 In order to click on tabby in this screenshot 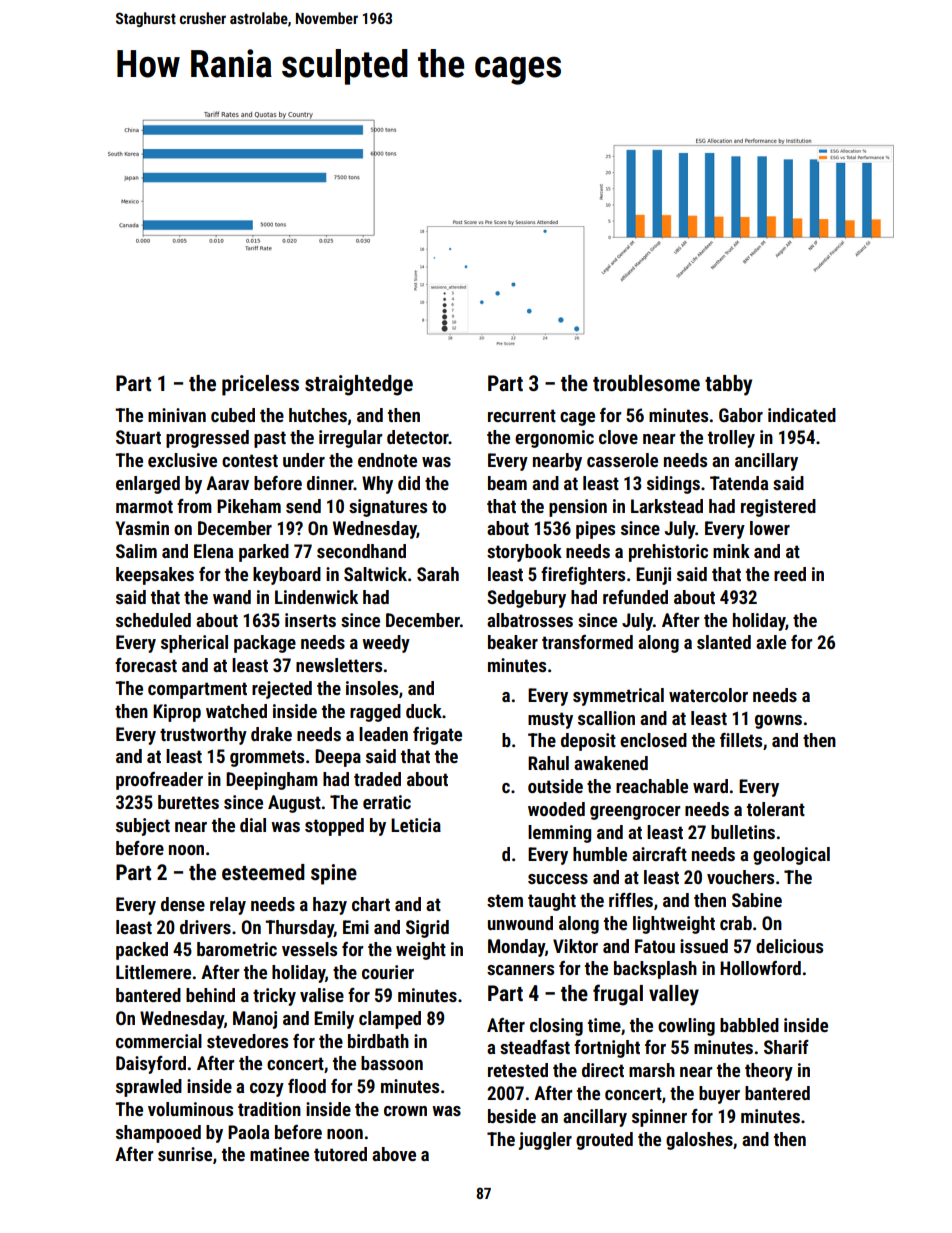, I will do `click(728, 385)`.
